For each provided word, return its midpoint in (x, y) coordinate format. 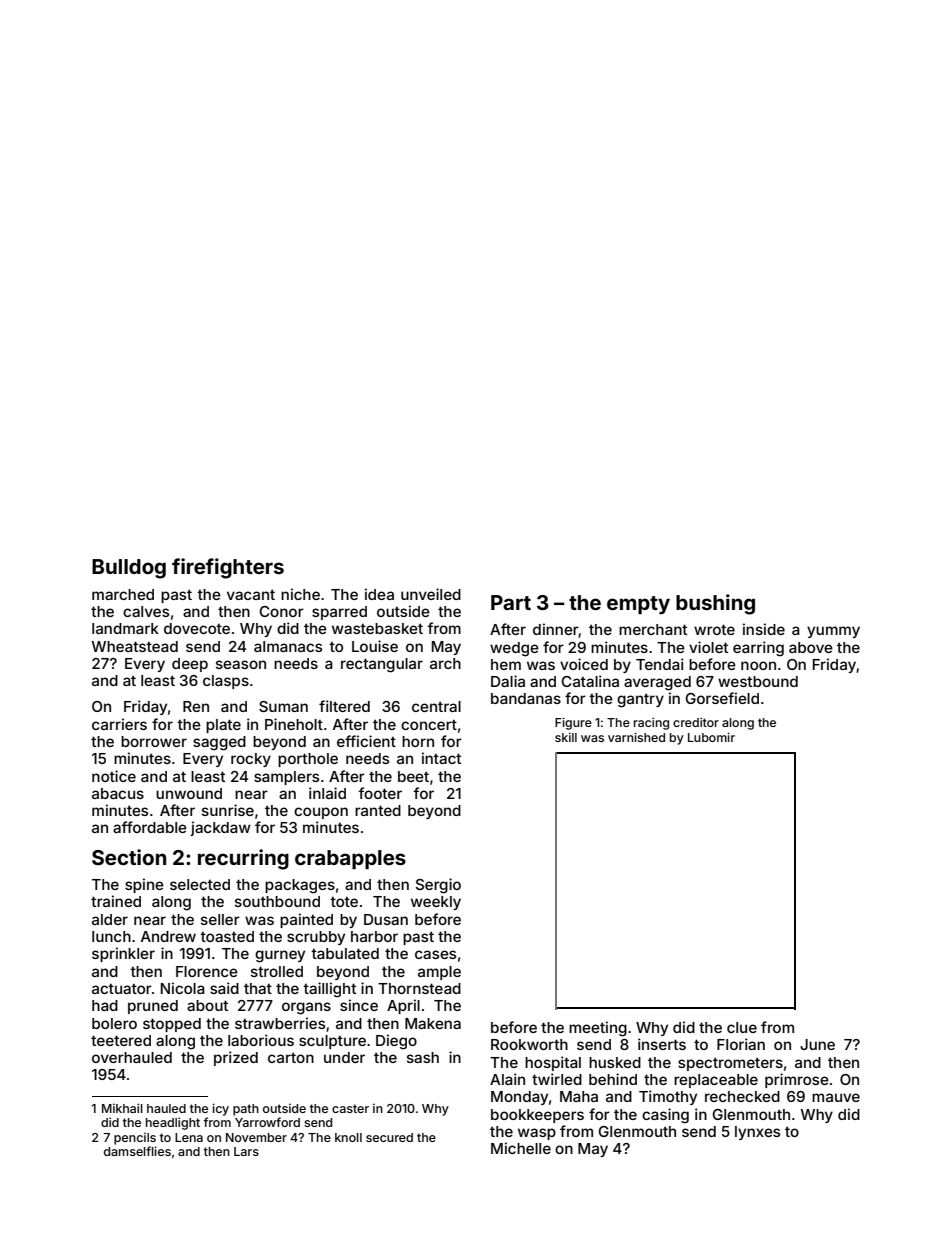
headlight (173, 1123)
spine (144, 885)
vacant (251, 595)
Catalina (590, 681)
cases (435, 954)
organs (306, 1008)
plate (223, 726)
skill (566, 737)
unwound (189, 793)
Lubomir (711, 737)
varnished (636, 737)
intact (441, 758)
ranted (378, 810)
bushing (715, 604)
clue (742, 1027)
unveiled (431, 594)
